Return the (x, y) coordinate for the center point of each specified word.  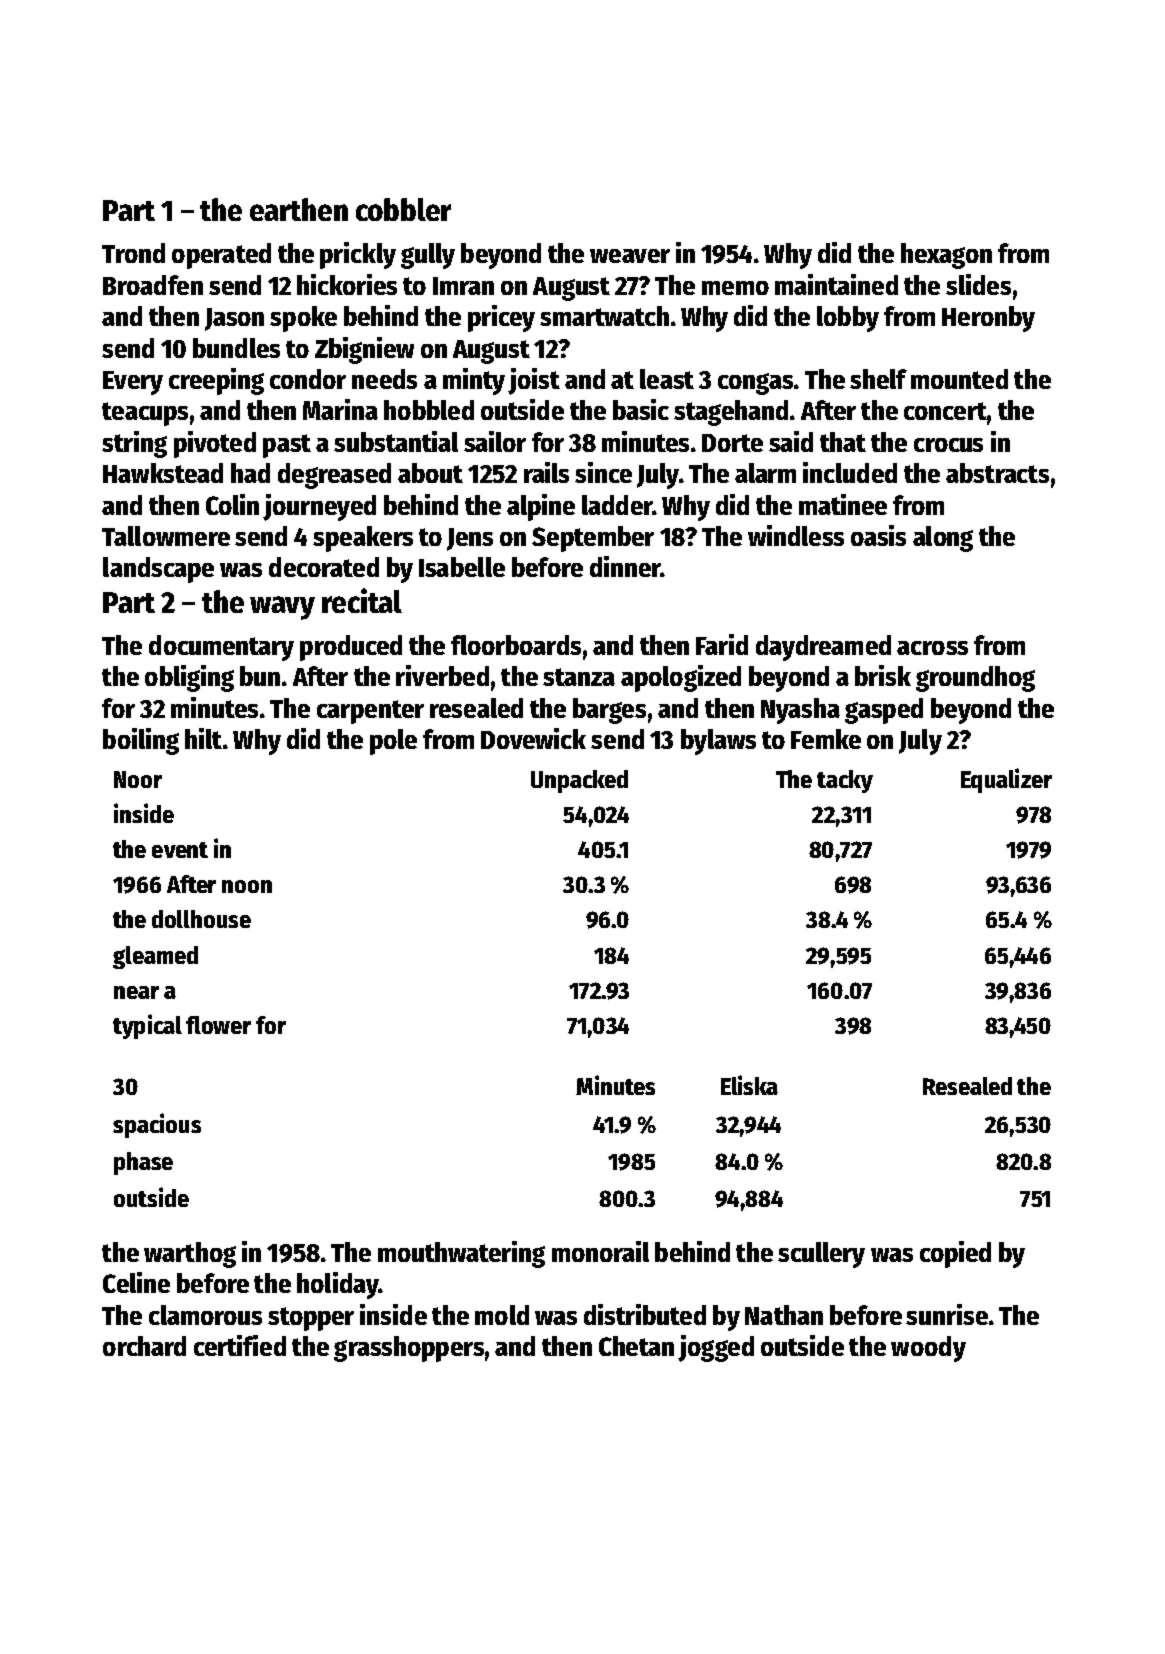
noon (247, 886)
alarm (765, 473)
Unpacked (579, 781)
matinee (843, 504)
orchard (144, 1346)
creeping (216, 381)
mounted (959, 379)
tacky (845, 781)
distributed (645, 1314)
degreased (334, 476)
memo (735, 288)
